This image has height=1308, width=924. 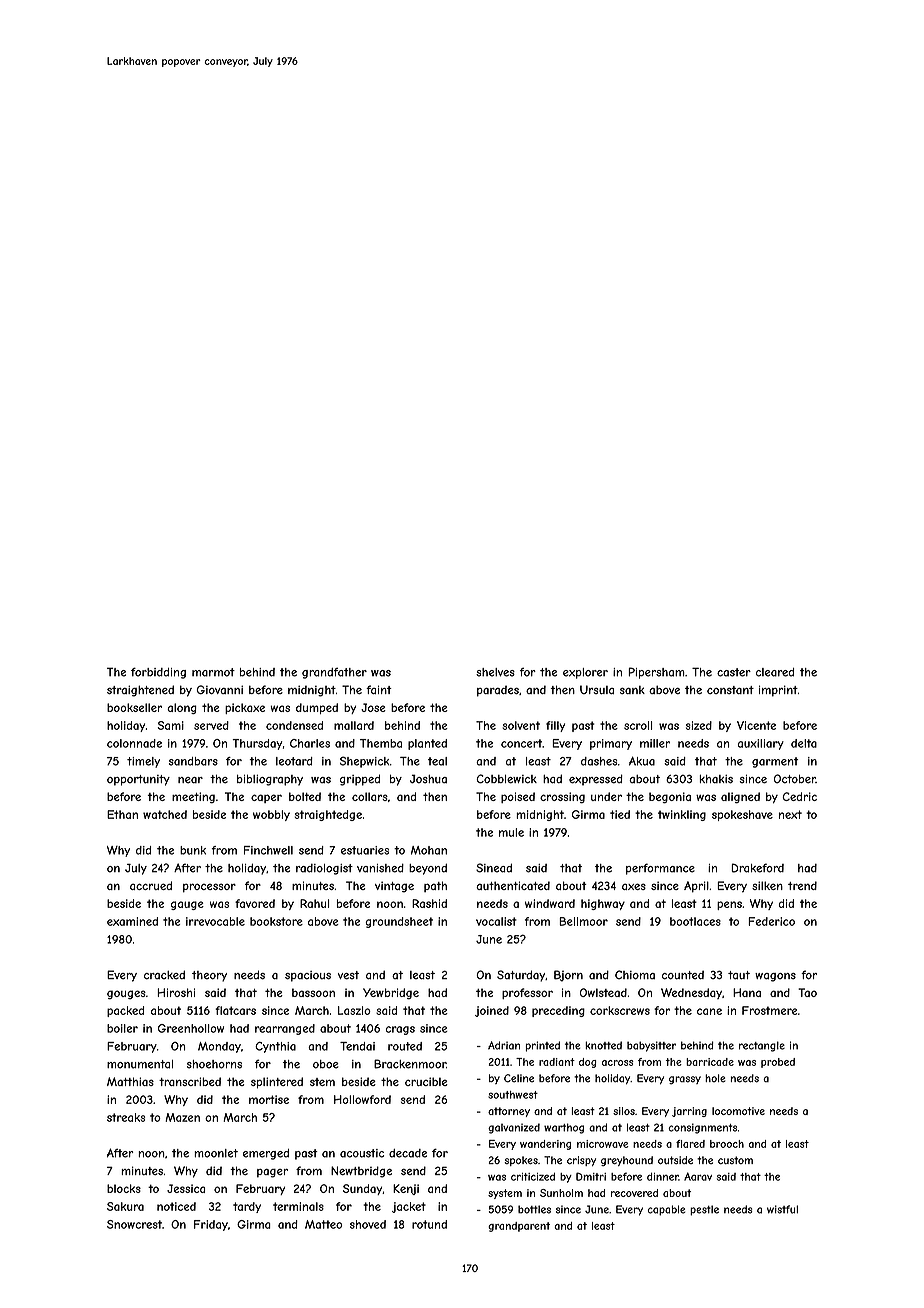 What do you see at coordinates (691, 993) in the image?
I see `Wednesday` at bounding box center [691, 993].
